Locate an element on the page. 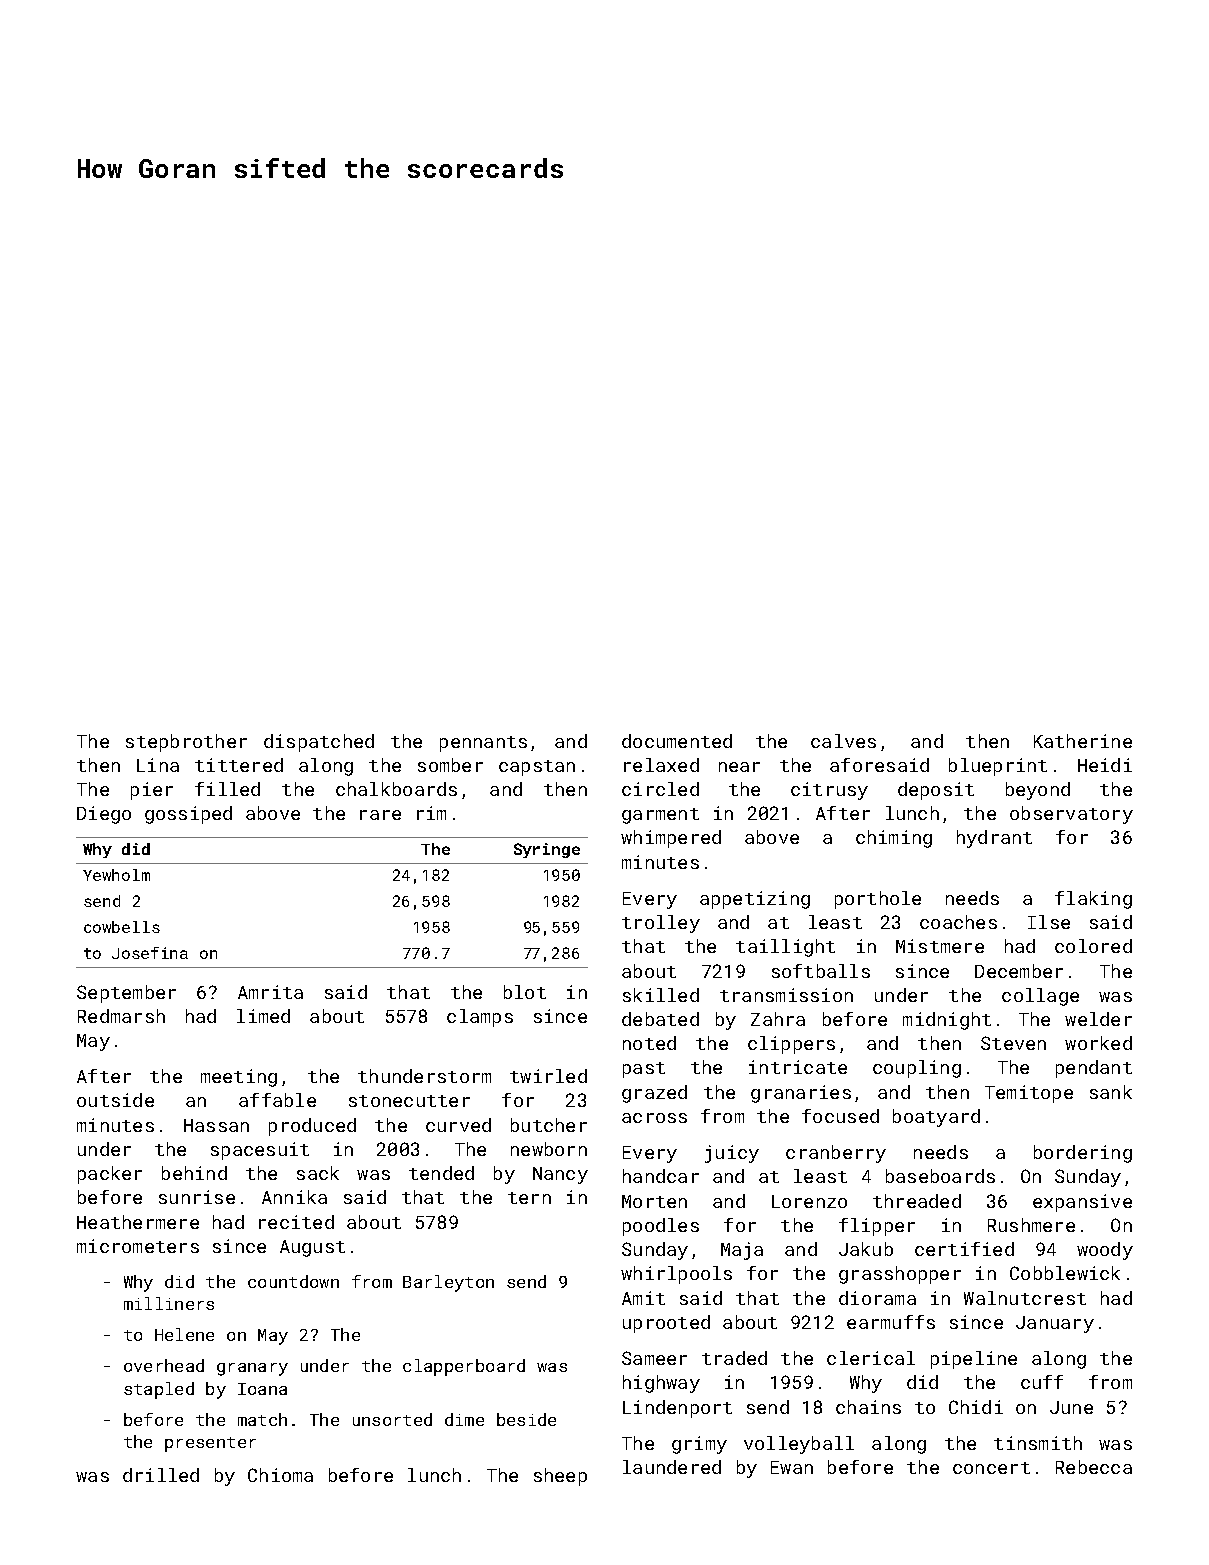 This image has width=1209, height=1565. stepbrother is located at coordinates (186, 743).
